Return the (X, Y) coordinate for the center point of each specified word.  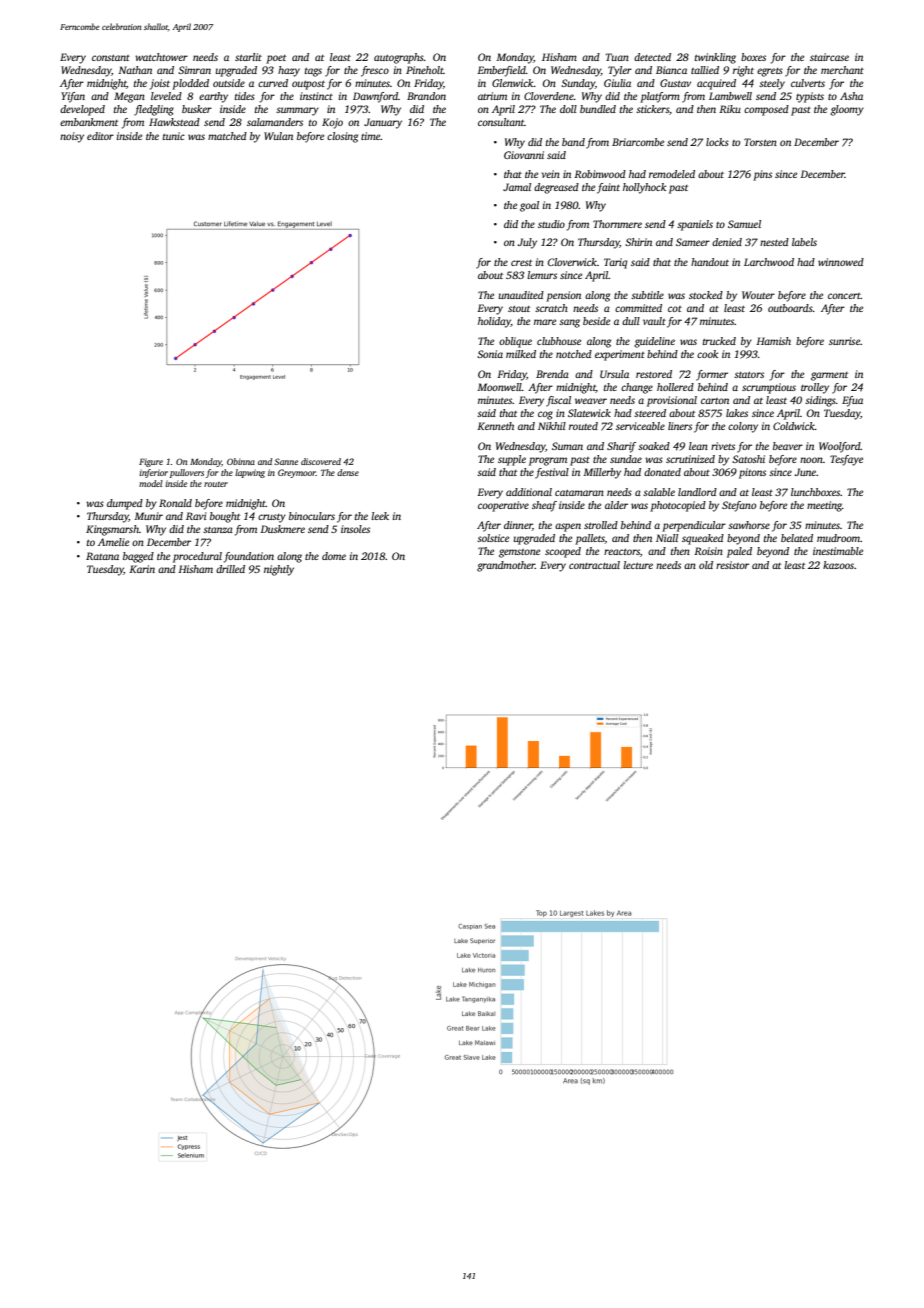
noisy (72, 137)
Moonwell (499, 387)
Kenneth (495, 426)
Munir (148, 516)
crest (521, 263)
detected (652, 57)
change (637, 388)
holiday (494, 322)
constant (111, 58)
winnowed (841, 262)
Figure (151, 462)
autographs (399, 58)
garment (829, 376)
